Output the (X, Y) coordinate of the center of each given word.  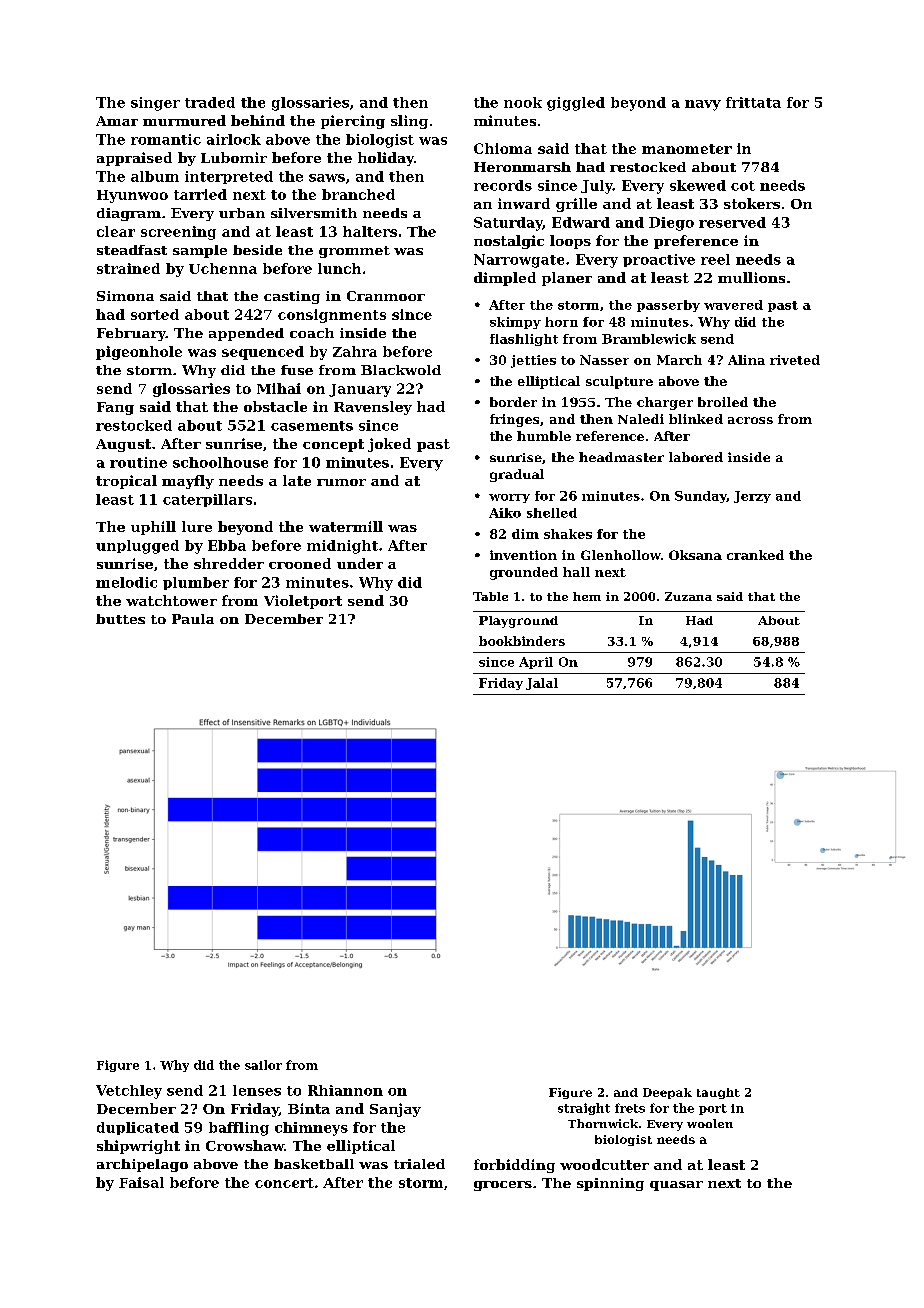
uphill (153, 528)
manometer (687, 149)
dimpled (505, 279)
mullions (751, 277)
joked (389, 445)
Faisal (141, 1182)
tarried (200, 194)
